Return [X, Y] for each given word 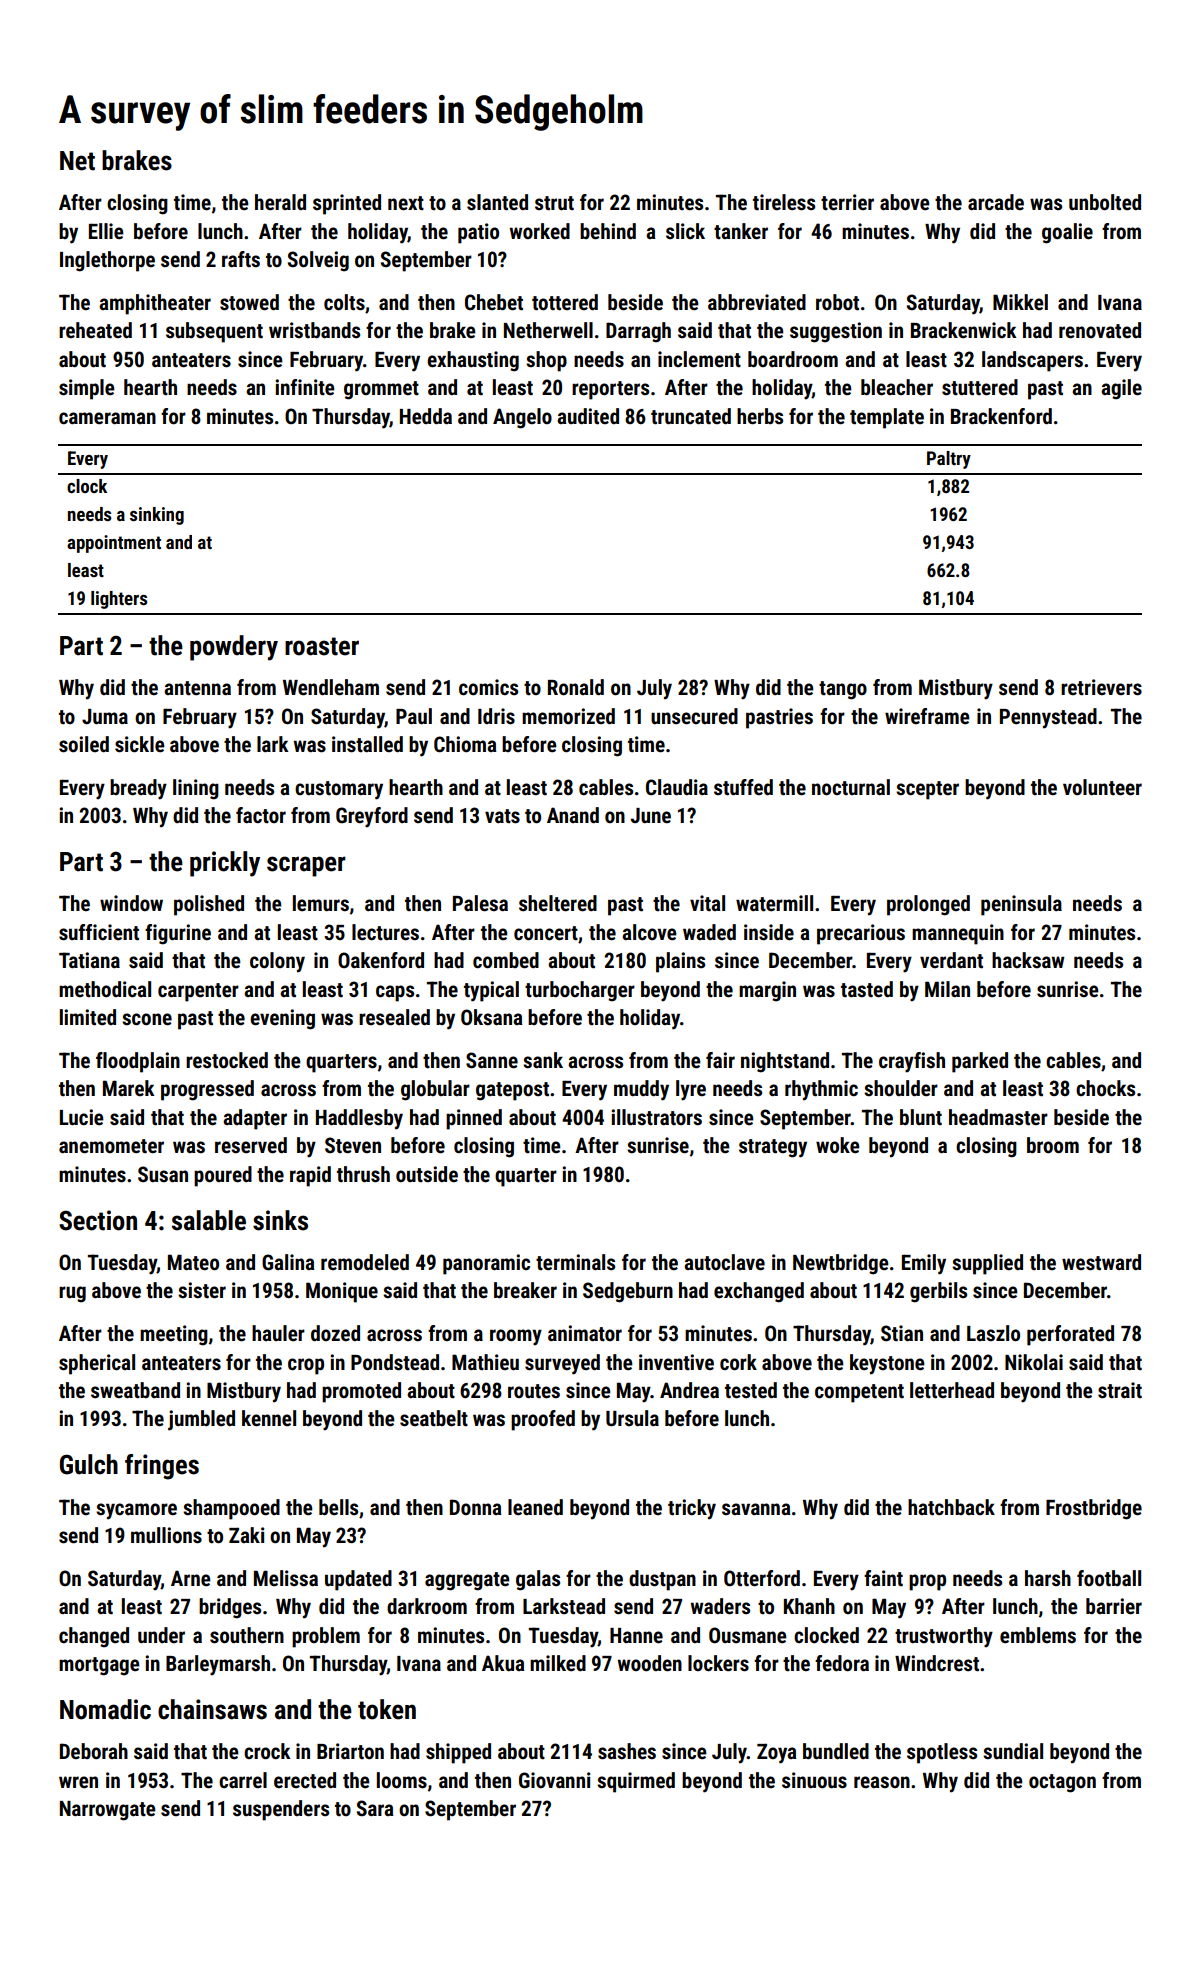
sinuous [814, 1780]
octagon [1062, 1783]
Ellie [106, 231]
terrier [847, 202]
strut [554, 203]
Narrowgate [108, 1811]
